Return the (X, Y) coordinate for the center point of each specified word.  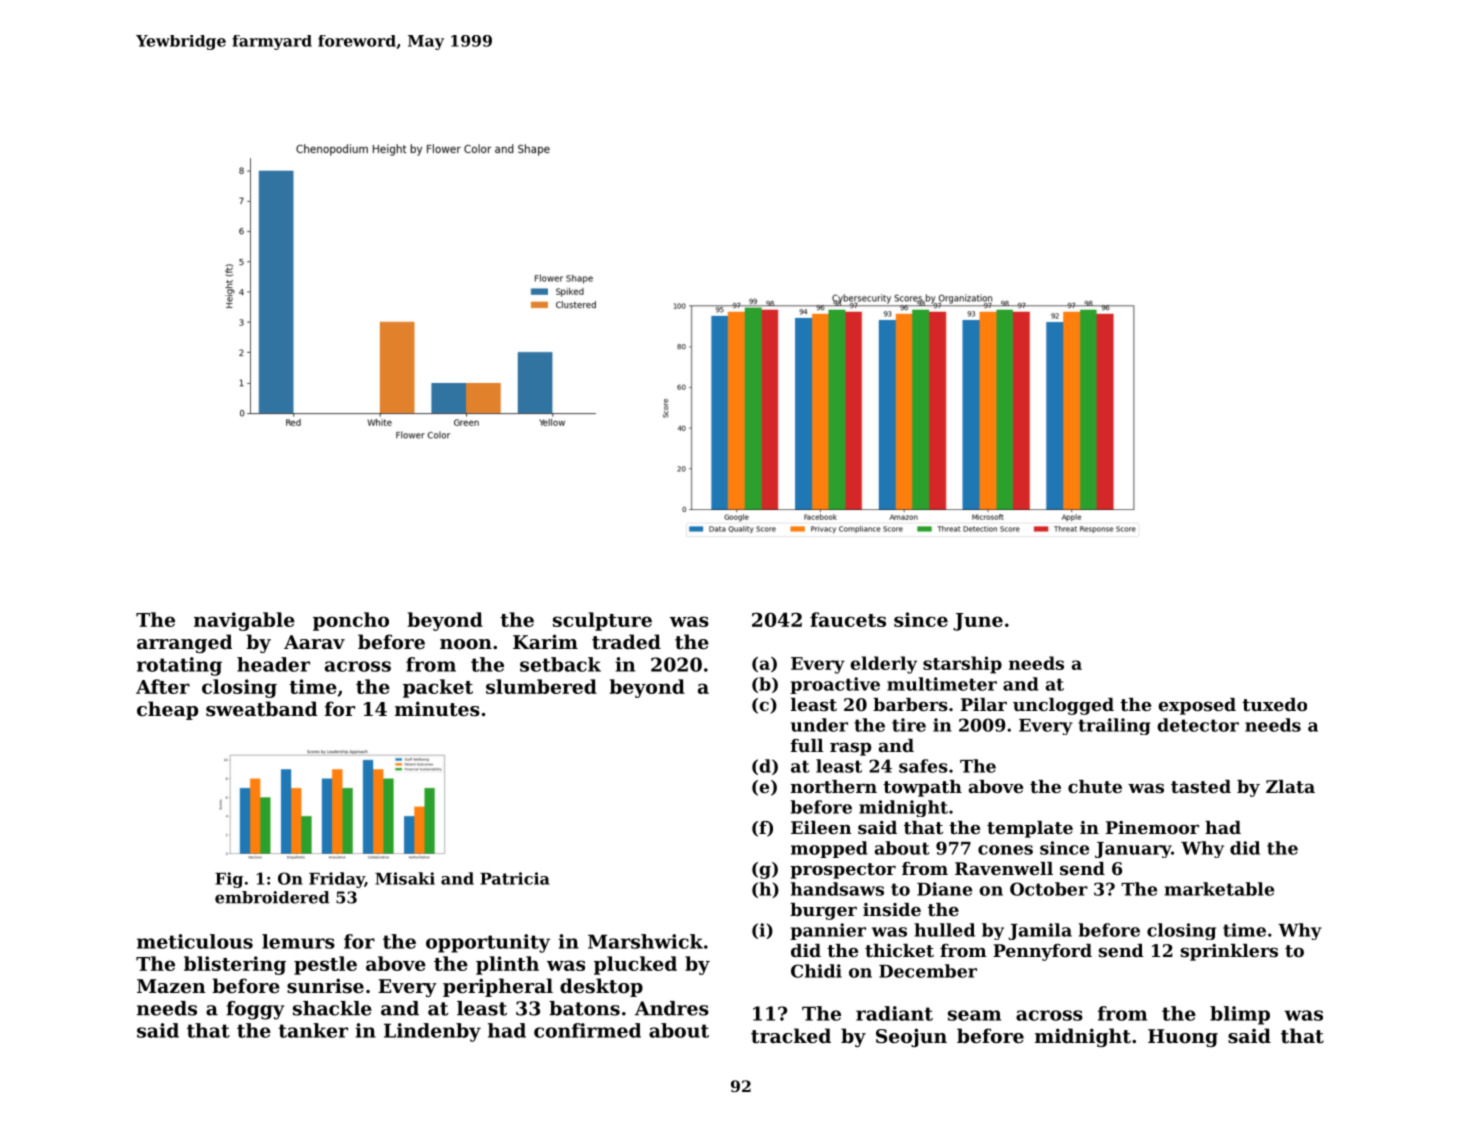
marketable (1219, 889)
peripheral (498, 987)
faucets (848, 619)
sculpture (602, 621)
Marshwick (645, 941)
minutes (437, 709)
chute (1095, 786)
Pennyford (1042, 952)
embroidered (272, 897)
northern (834, 786)
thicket (899, 950)
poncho (351, 621)
